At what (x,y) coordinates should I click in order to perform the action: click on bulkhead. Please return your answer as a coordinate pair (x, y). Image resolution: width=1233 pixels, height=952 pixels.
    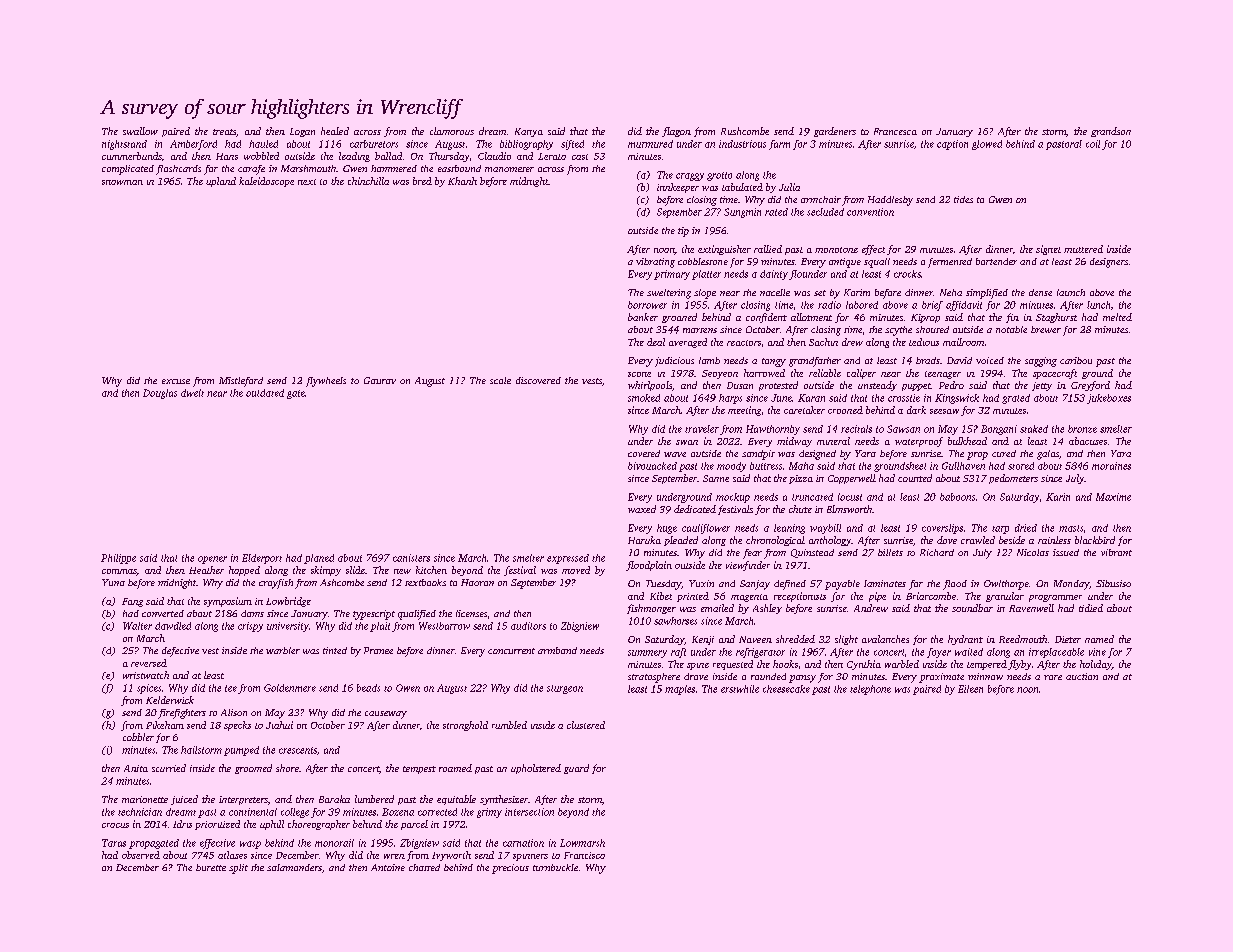
    Looking at the image, I should click on (967, 441).
